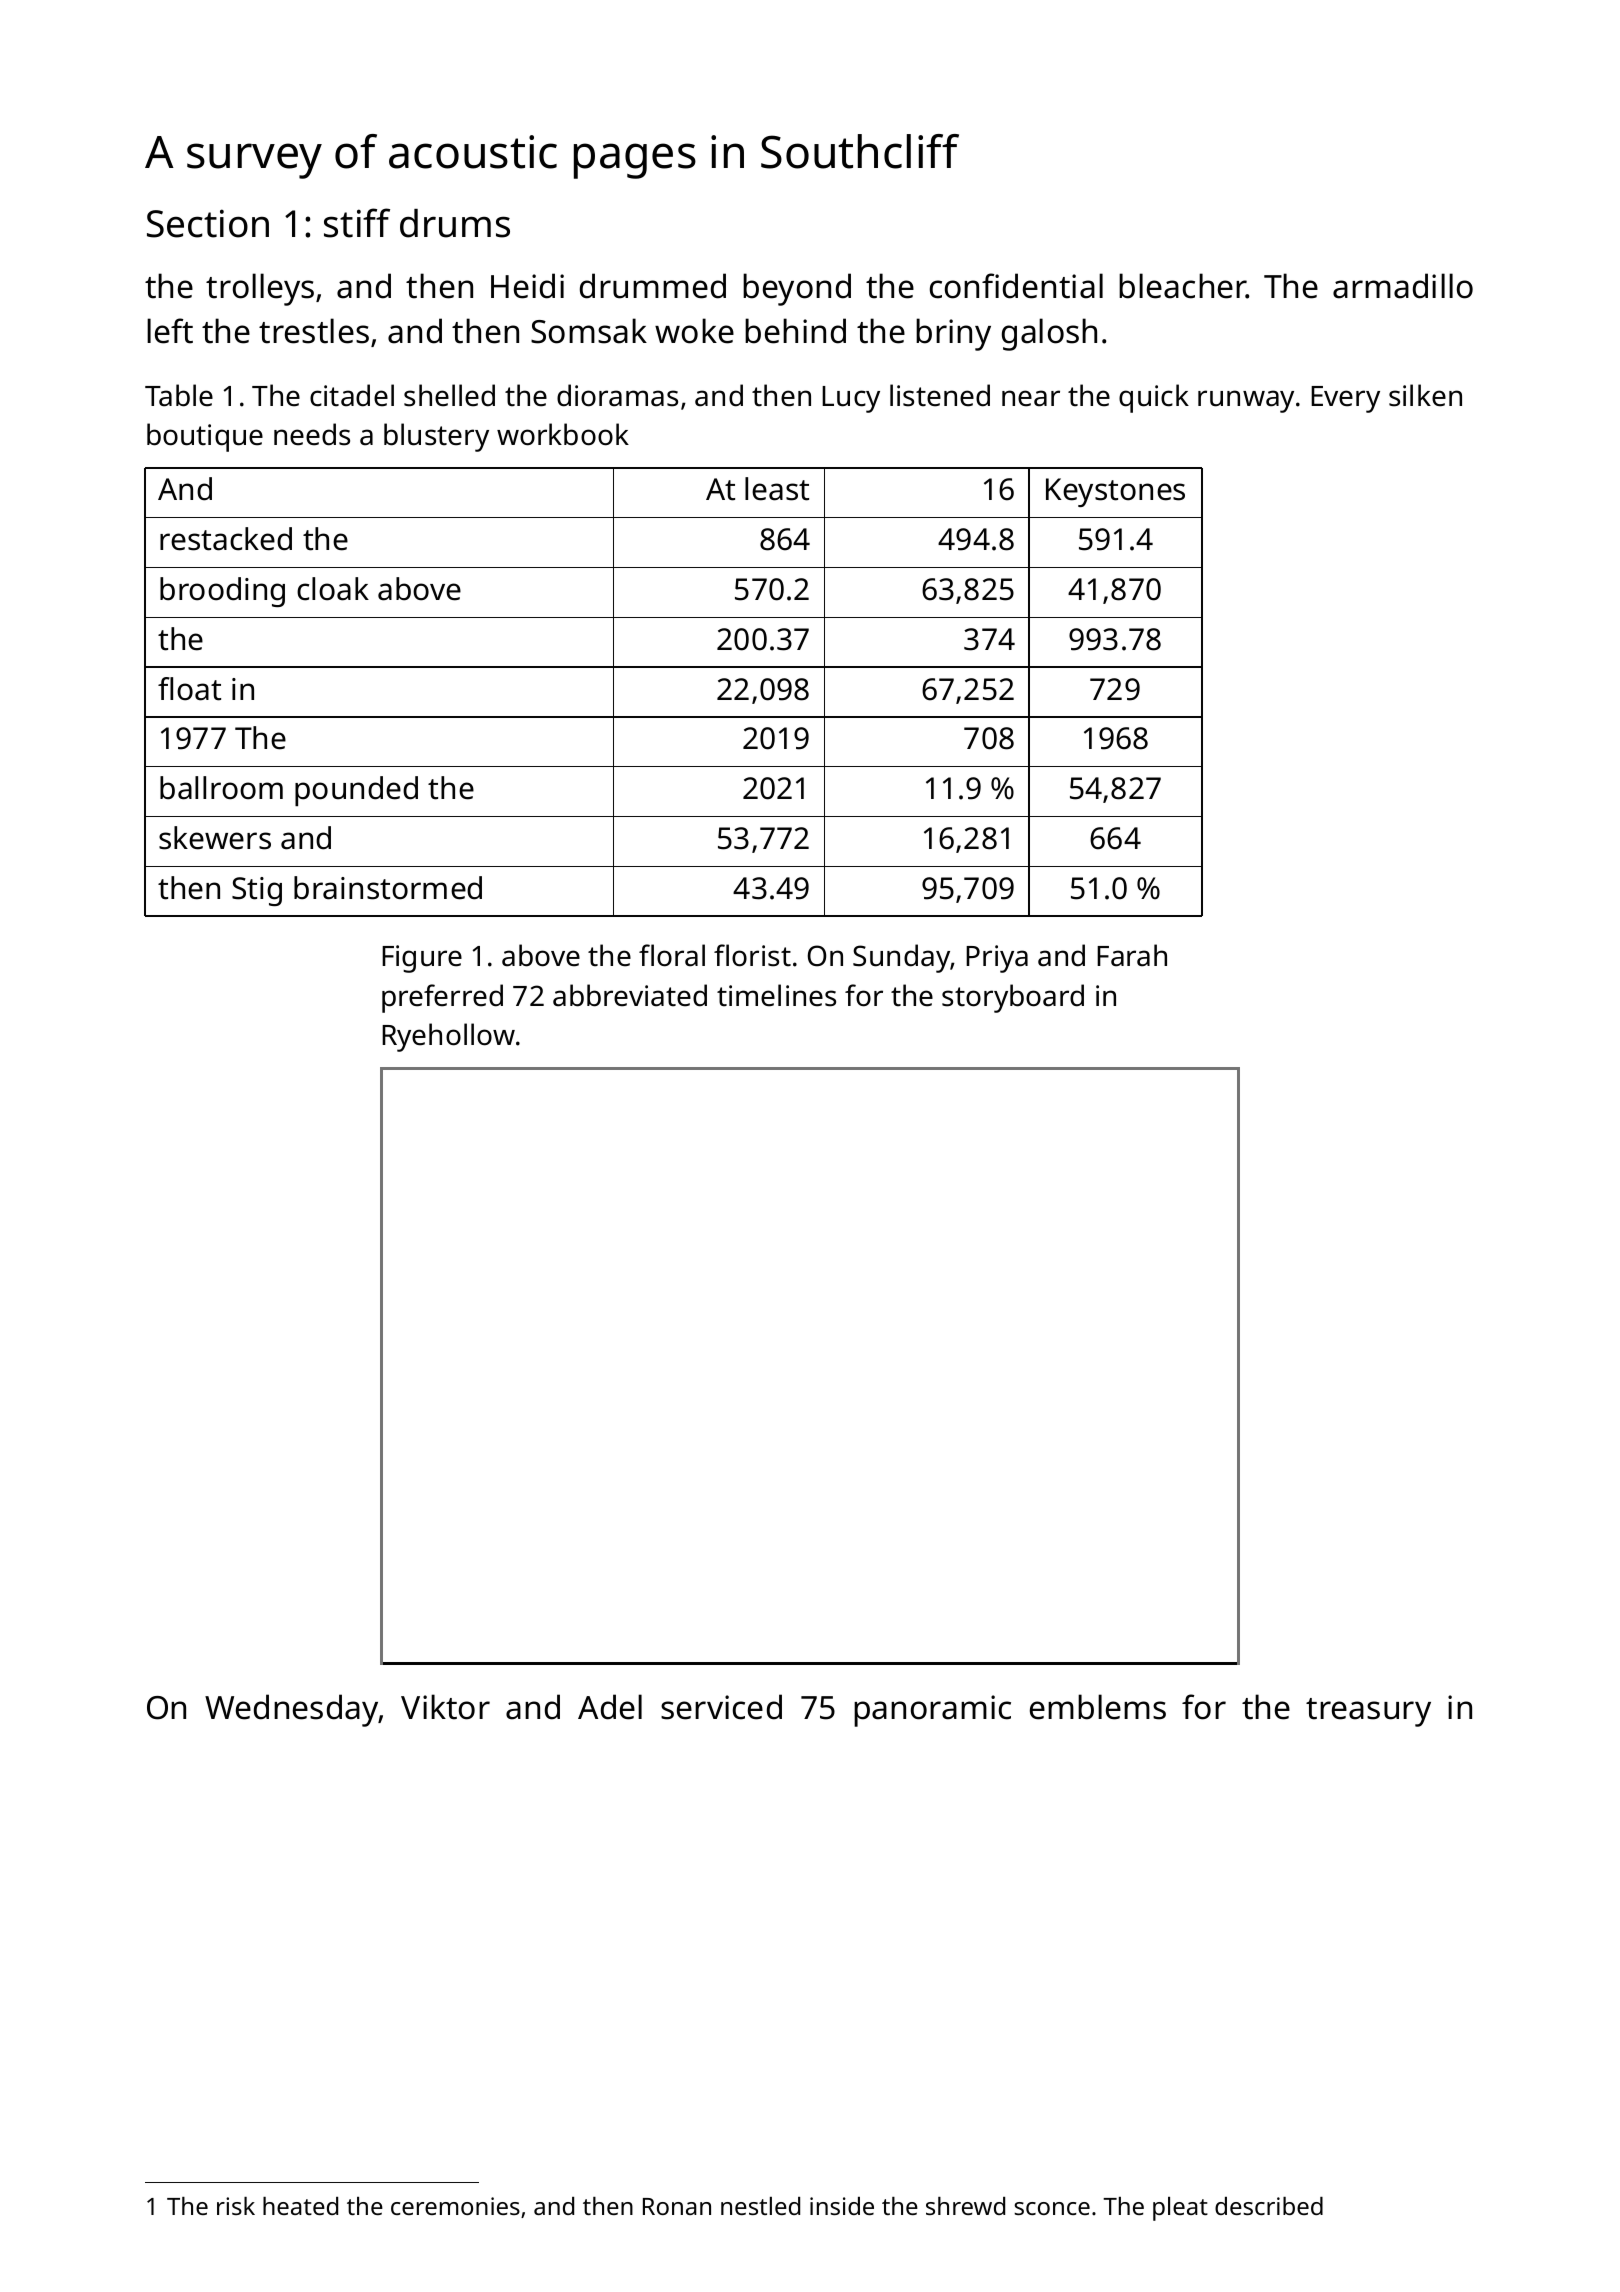  I want to click on risk, so click(236, 2206).
